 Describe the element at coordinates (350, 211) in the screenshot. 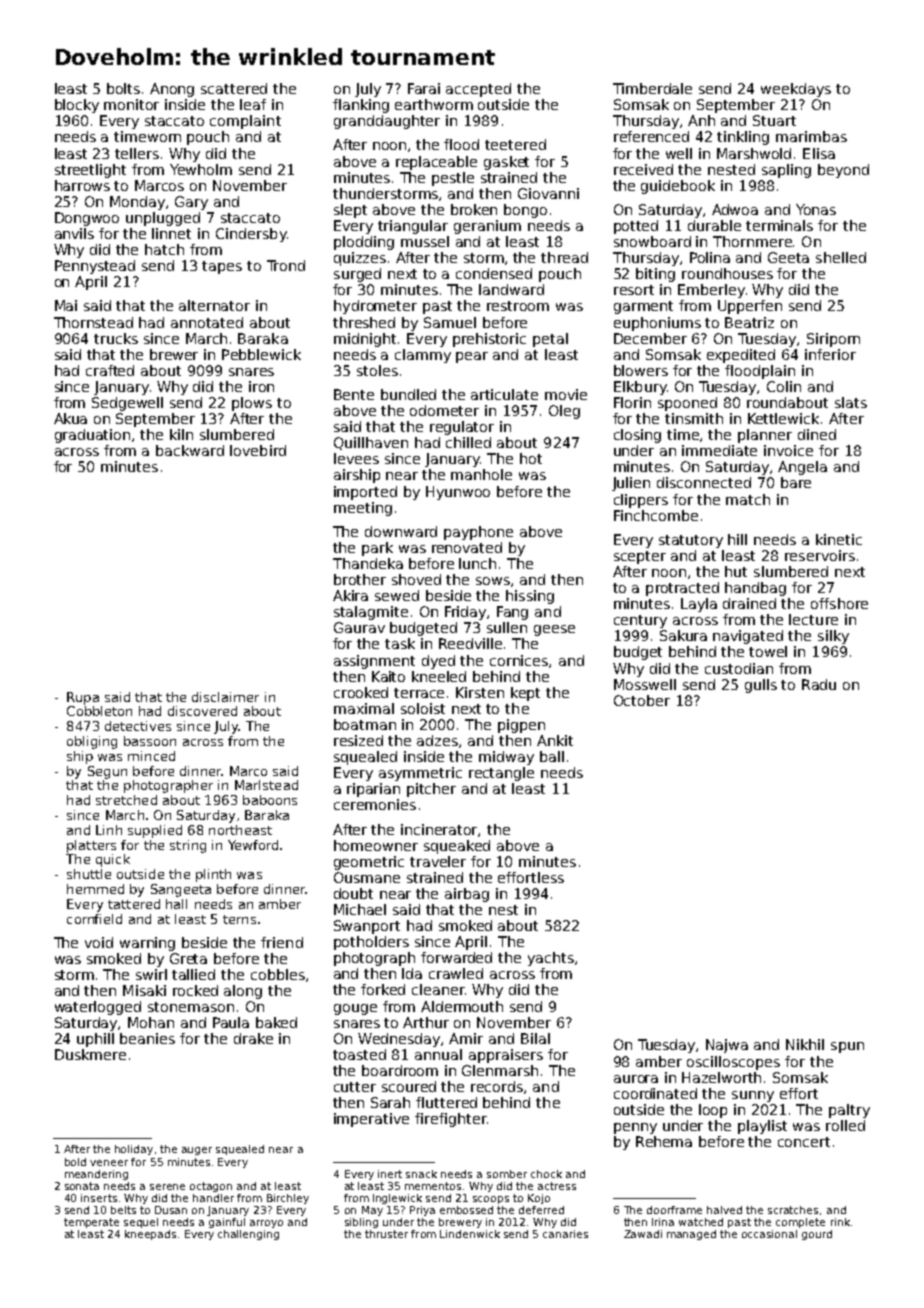

I see `slept` at that location.
